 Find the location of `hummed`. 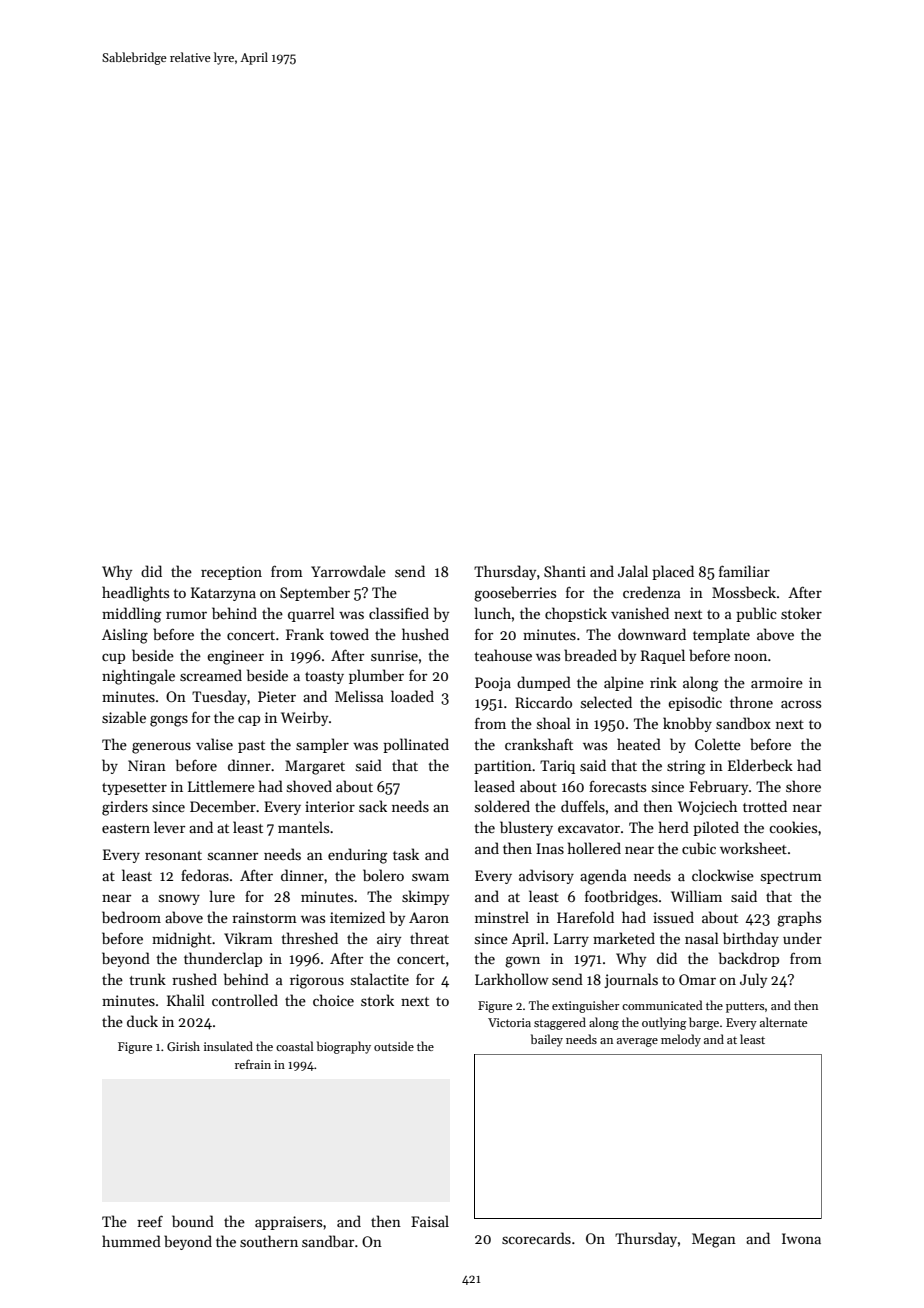

hummed is located at coordinates (131, 1241).
